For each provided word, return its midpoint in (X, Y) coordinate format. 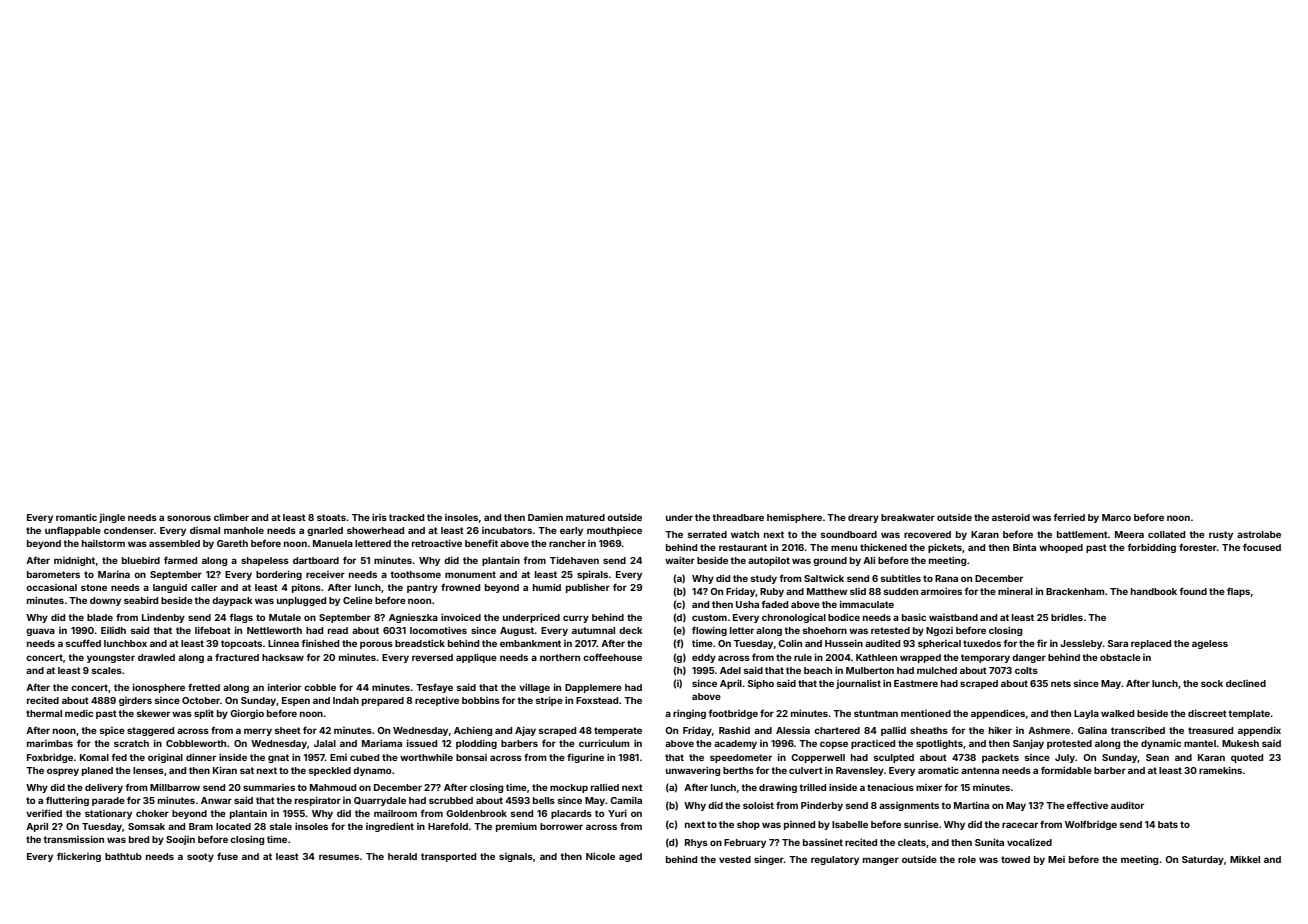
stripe (549, 701)
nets (1061, 683)
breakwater (908, 517)
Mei (1056, 859)
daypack (232, 601)
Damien (545, 517)
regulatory (835, 860)
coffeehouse (612, 657)
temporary (985, 658)
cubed (364, 757)
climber (231, 517)
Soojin (180, 840)
